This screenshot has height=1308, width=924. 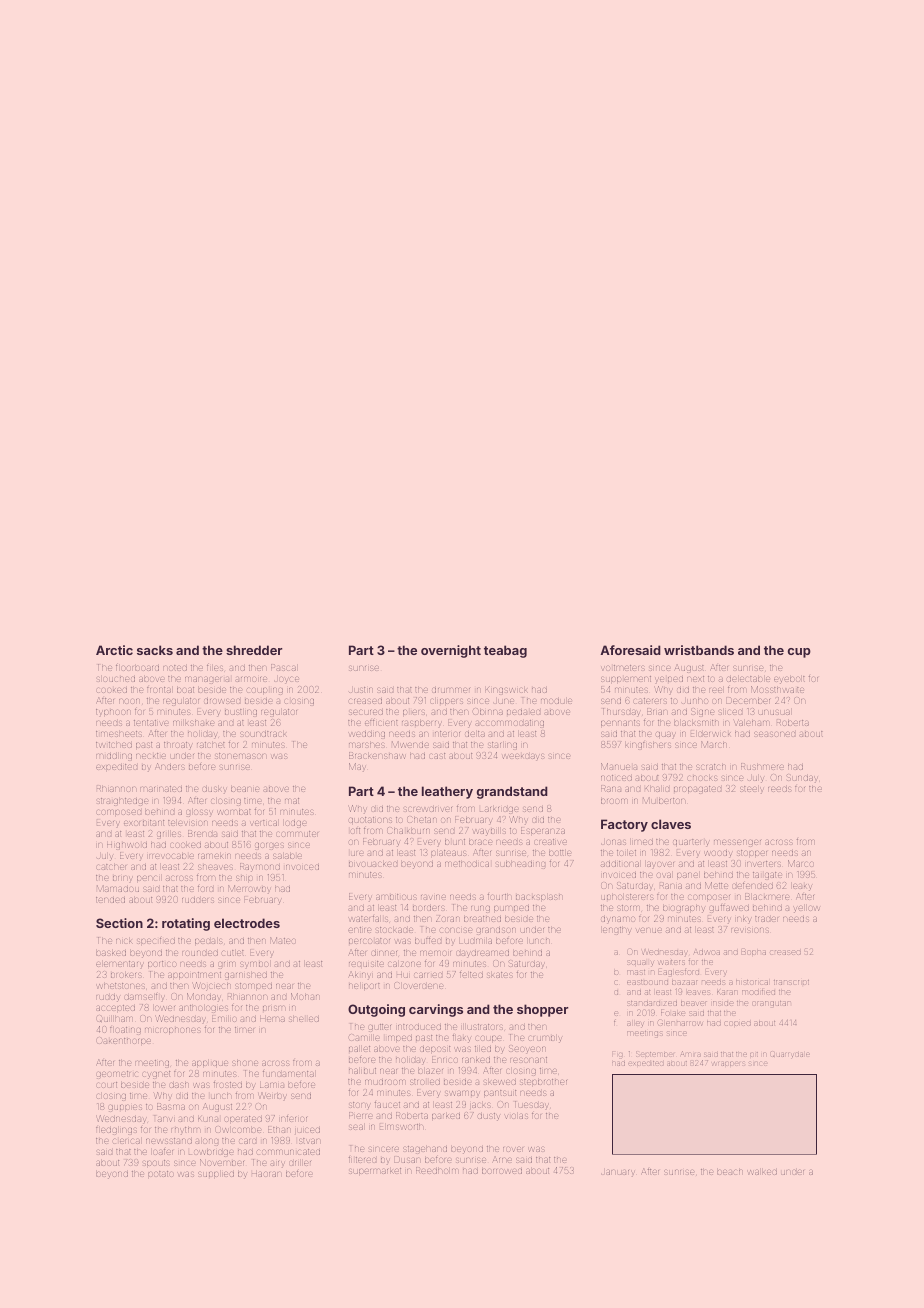 What do you see at coordinates (496, 931) in the screenshot?
I see `grandson` at bounding box center [496, 931].
